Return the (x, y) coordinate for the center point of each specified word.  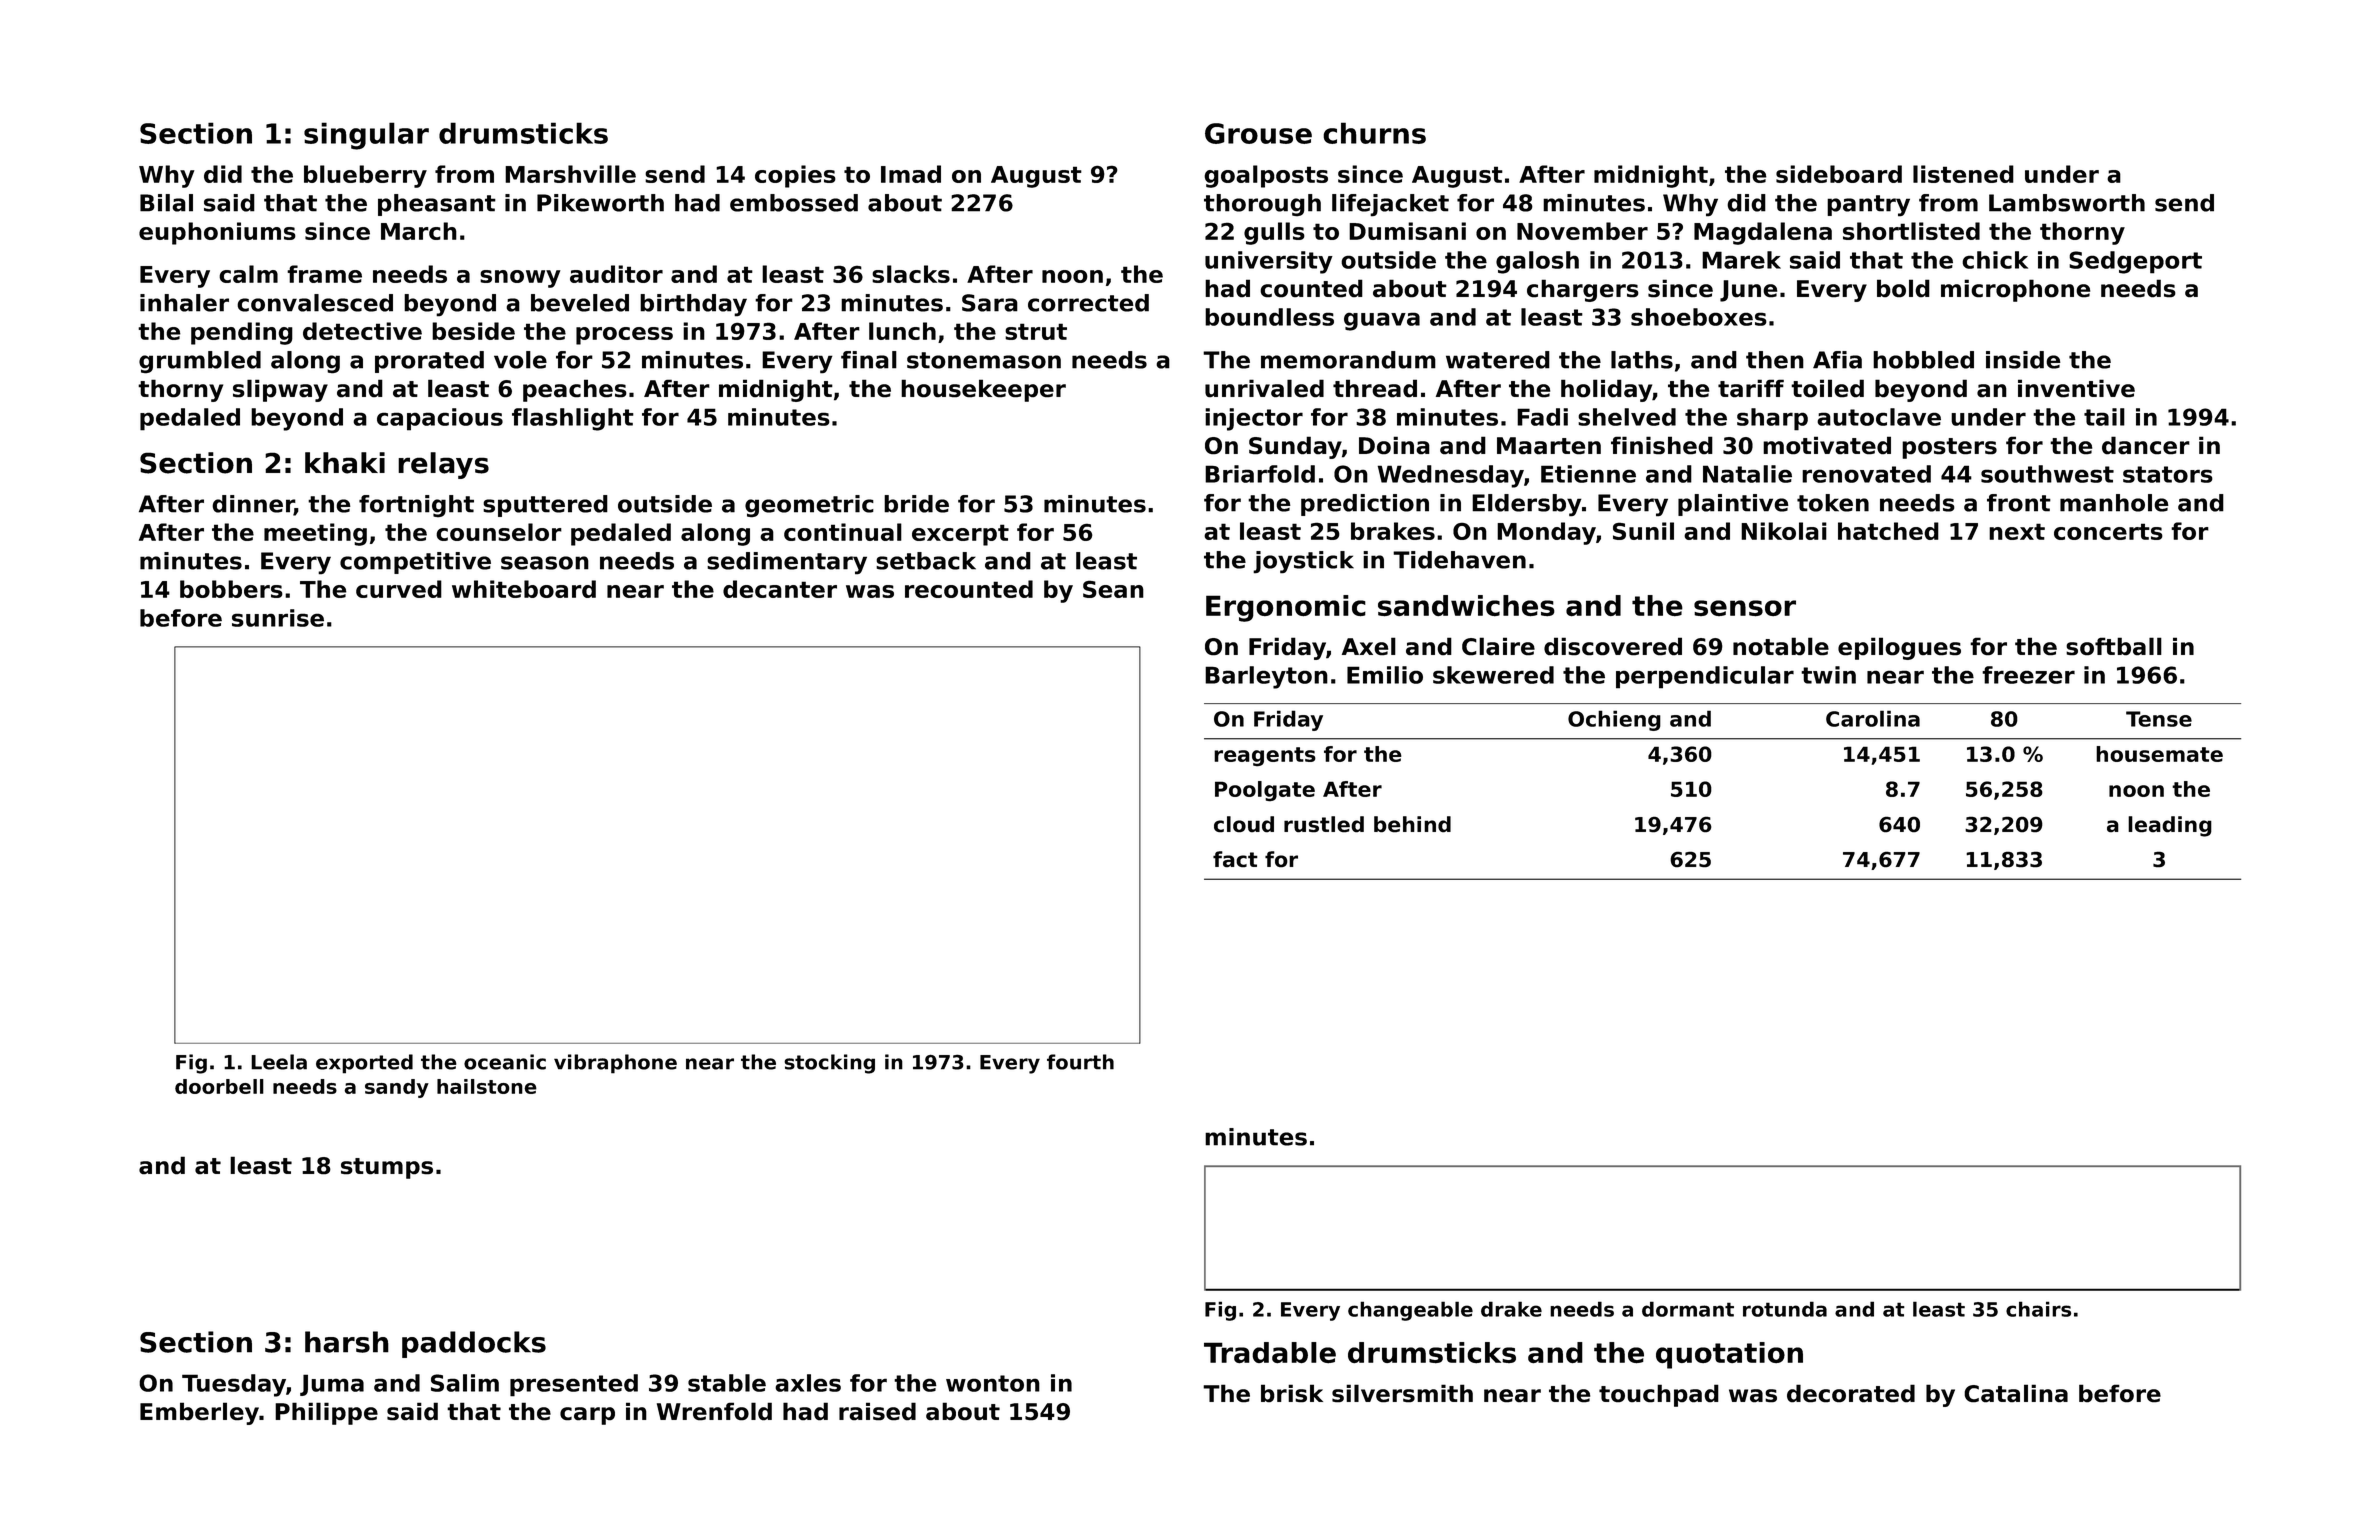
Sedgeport (2135, 262)
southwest (2047, 474)
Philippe (326, 1413)
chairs (2038, 1309)
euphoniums (217, 233)
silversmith (1402, 1393)
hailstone (487, 1086)
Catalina (2016, 1393)
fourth (1080, 1062)
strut (1036, 331)
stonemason (984, 360)
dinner (253, 505)
